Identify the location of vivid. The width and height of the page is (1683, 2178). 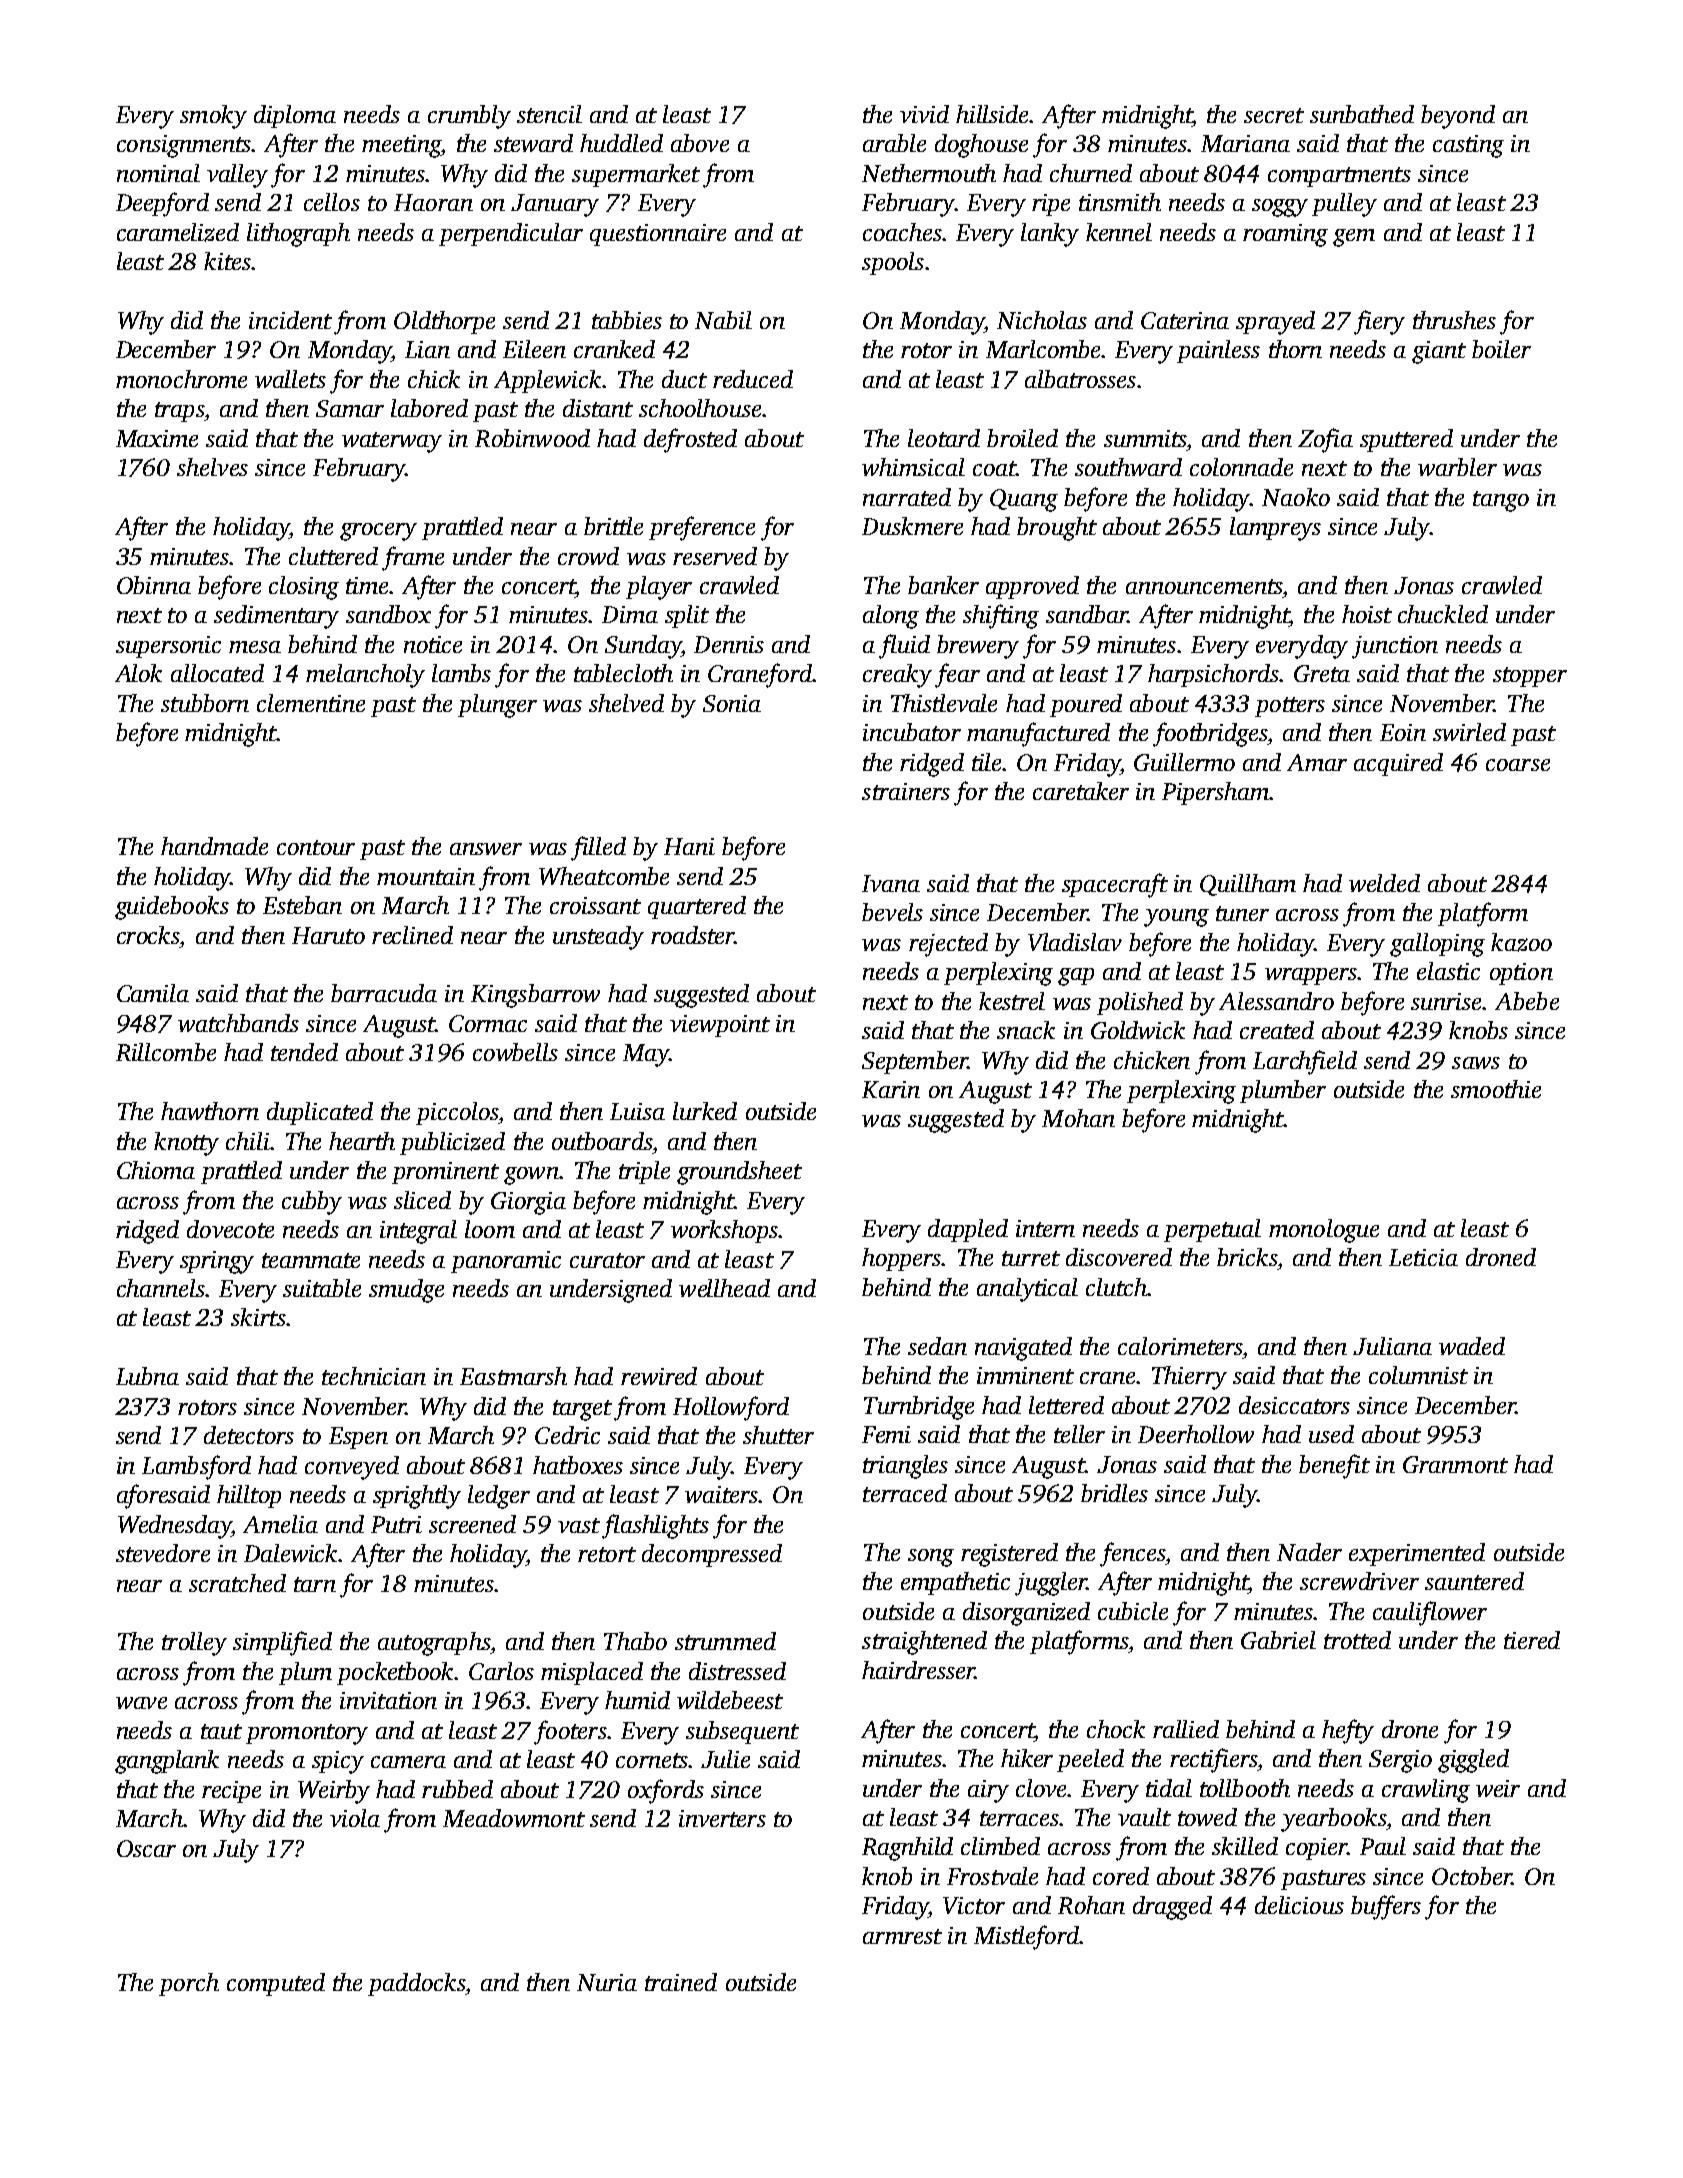
(924, 114).
